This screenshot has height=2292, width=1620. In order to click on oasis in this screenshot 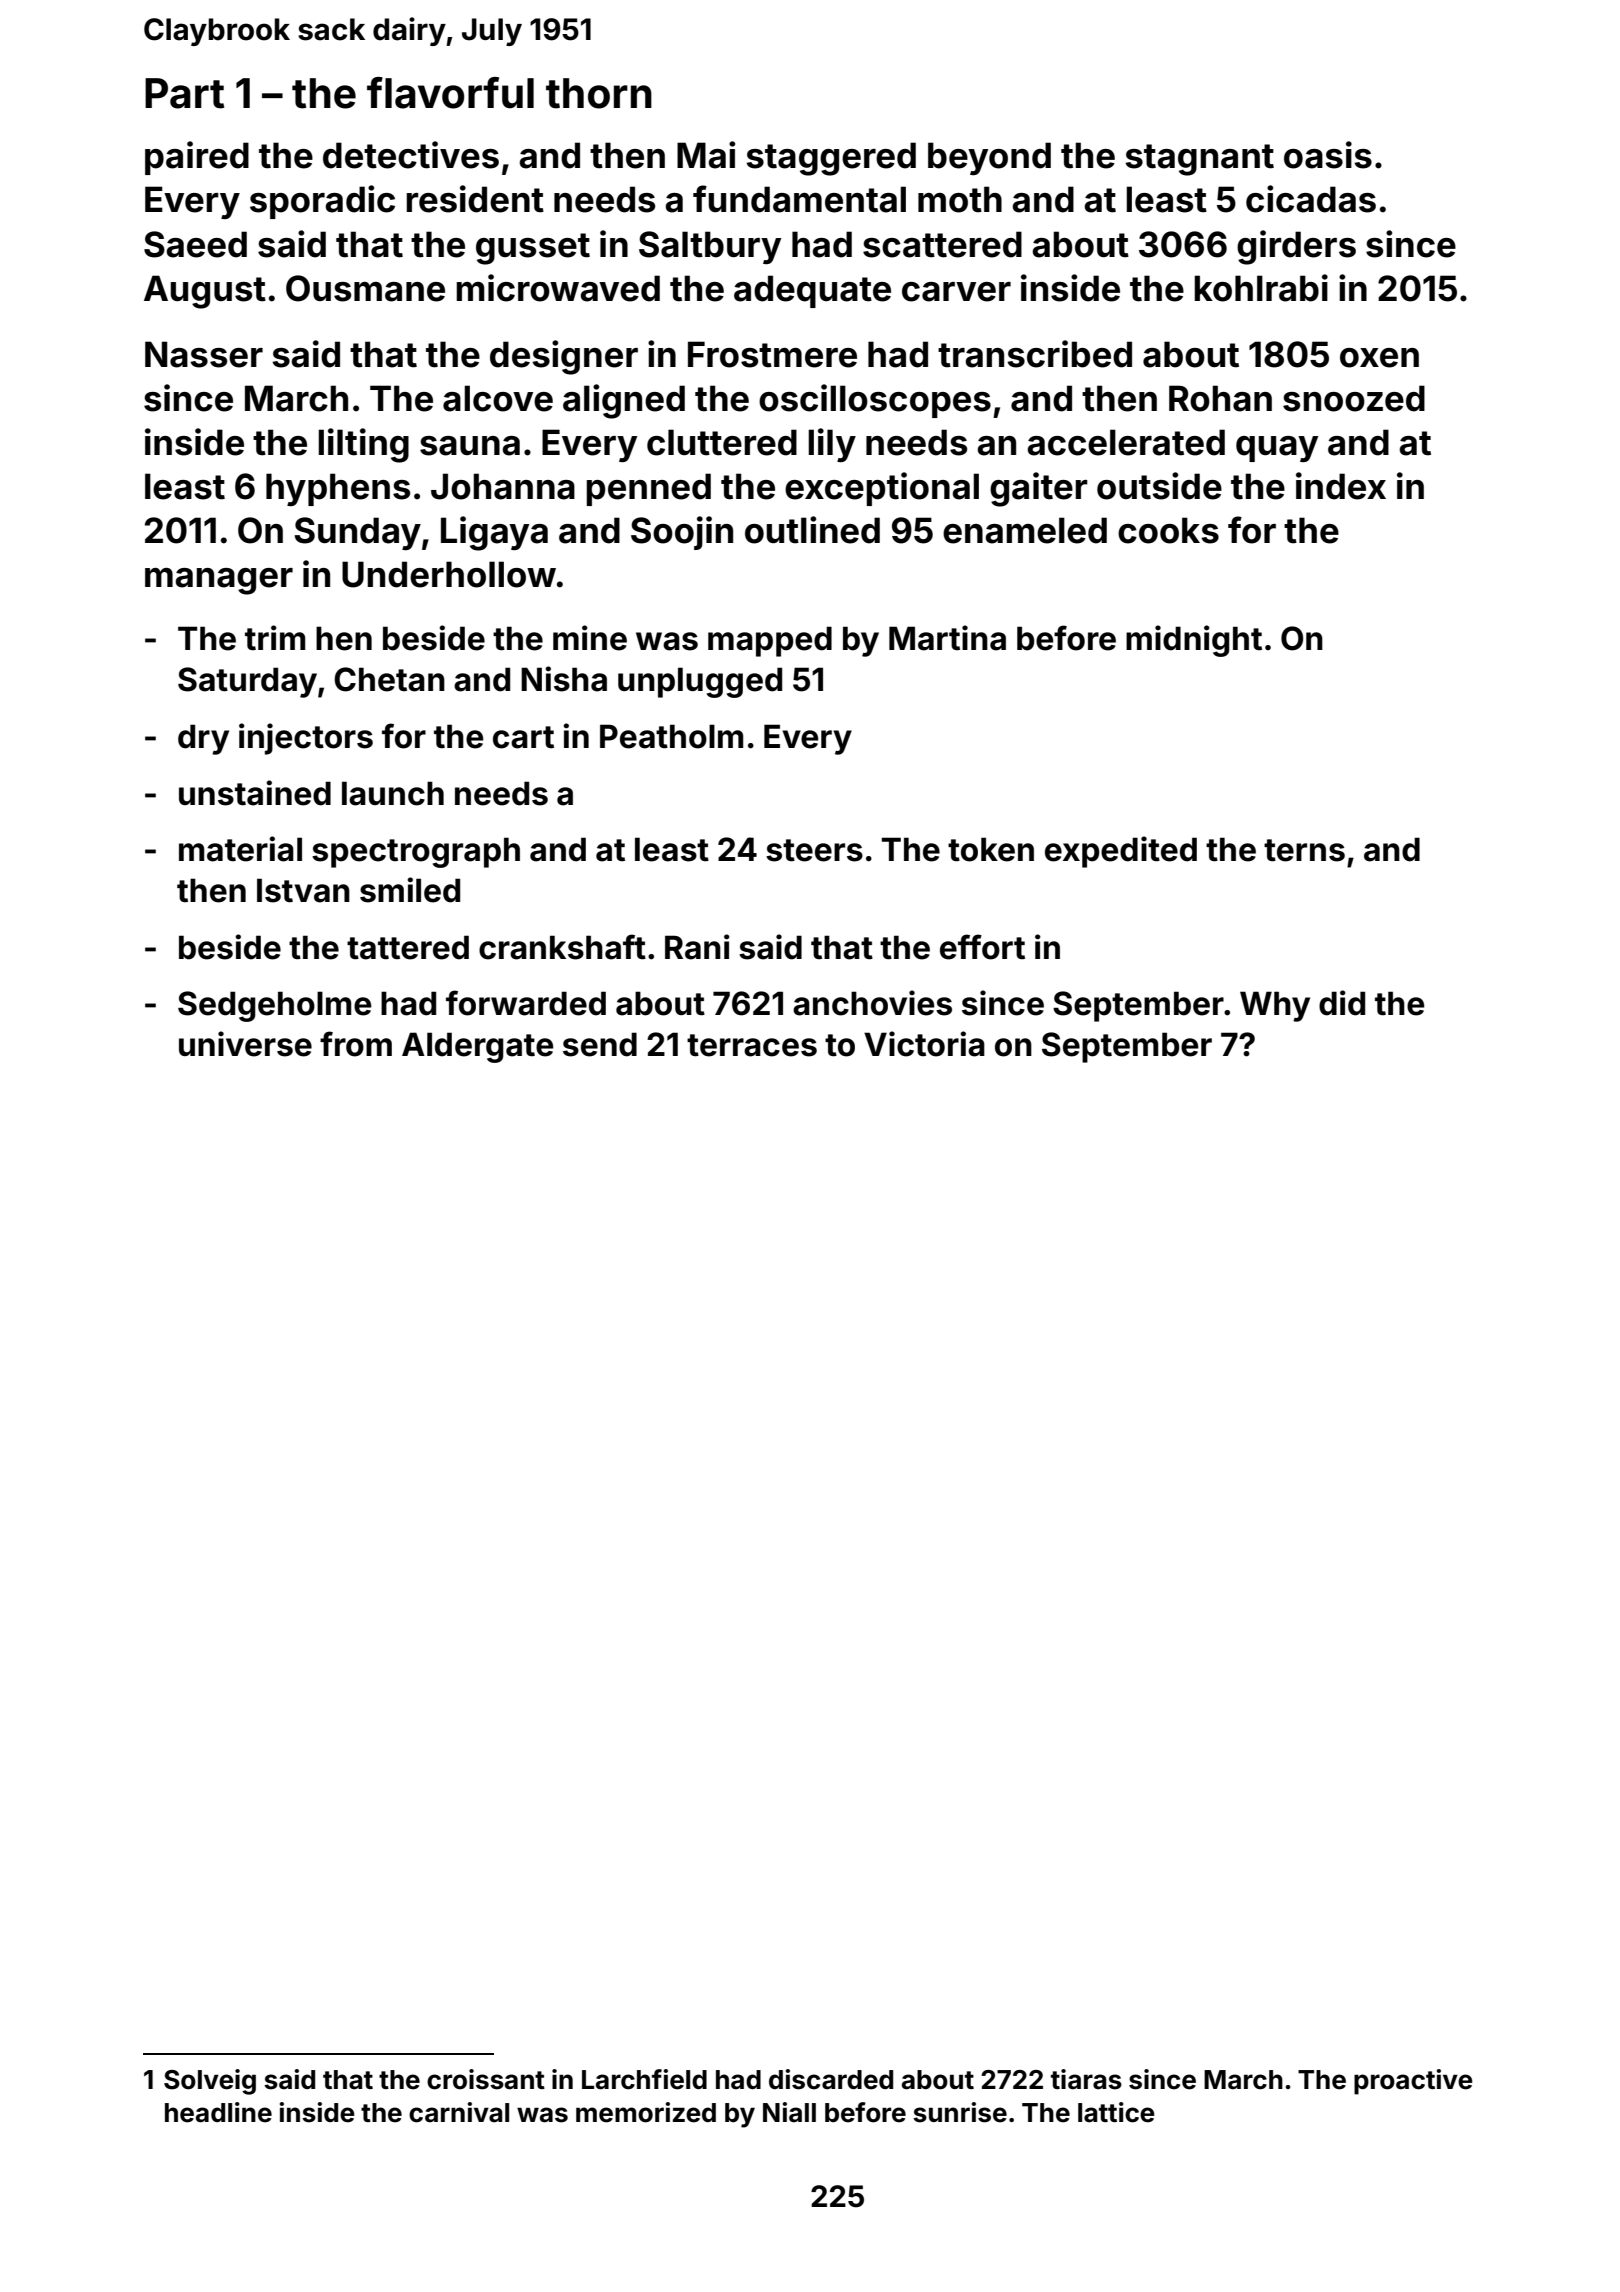, I will do `click(1328, 155)`.
